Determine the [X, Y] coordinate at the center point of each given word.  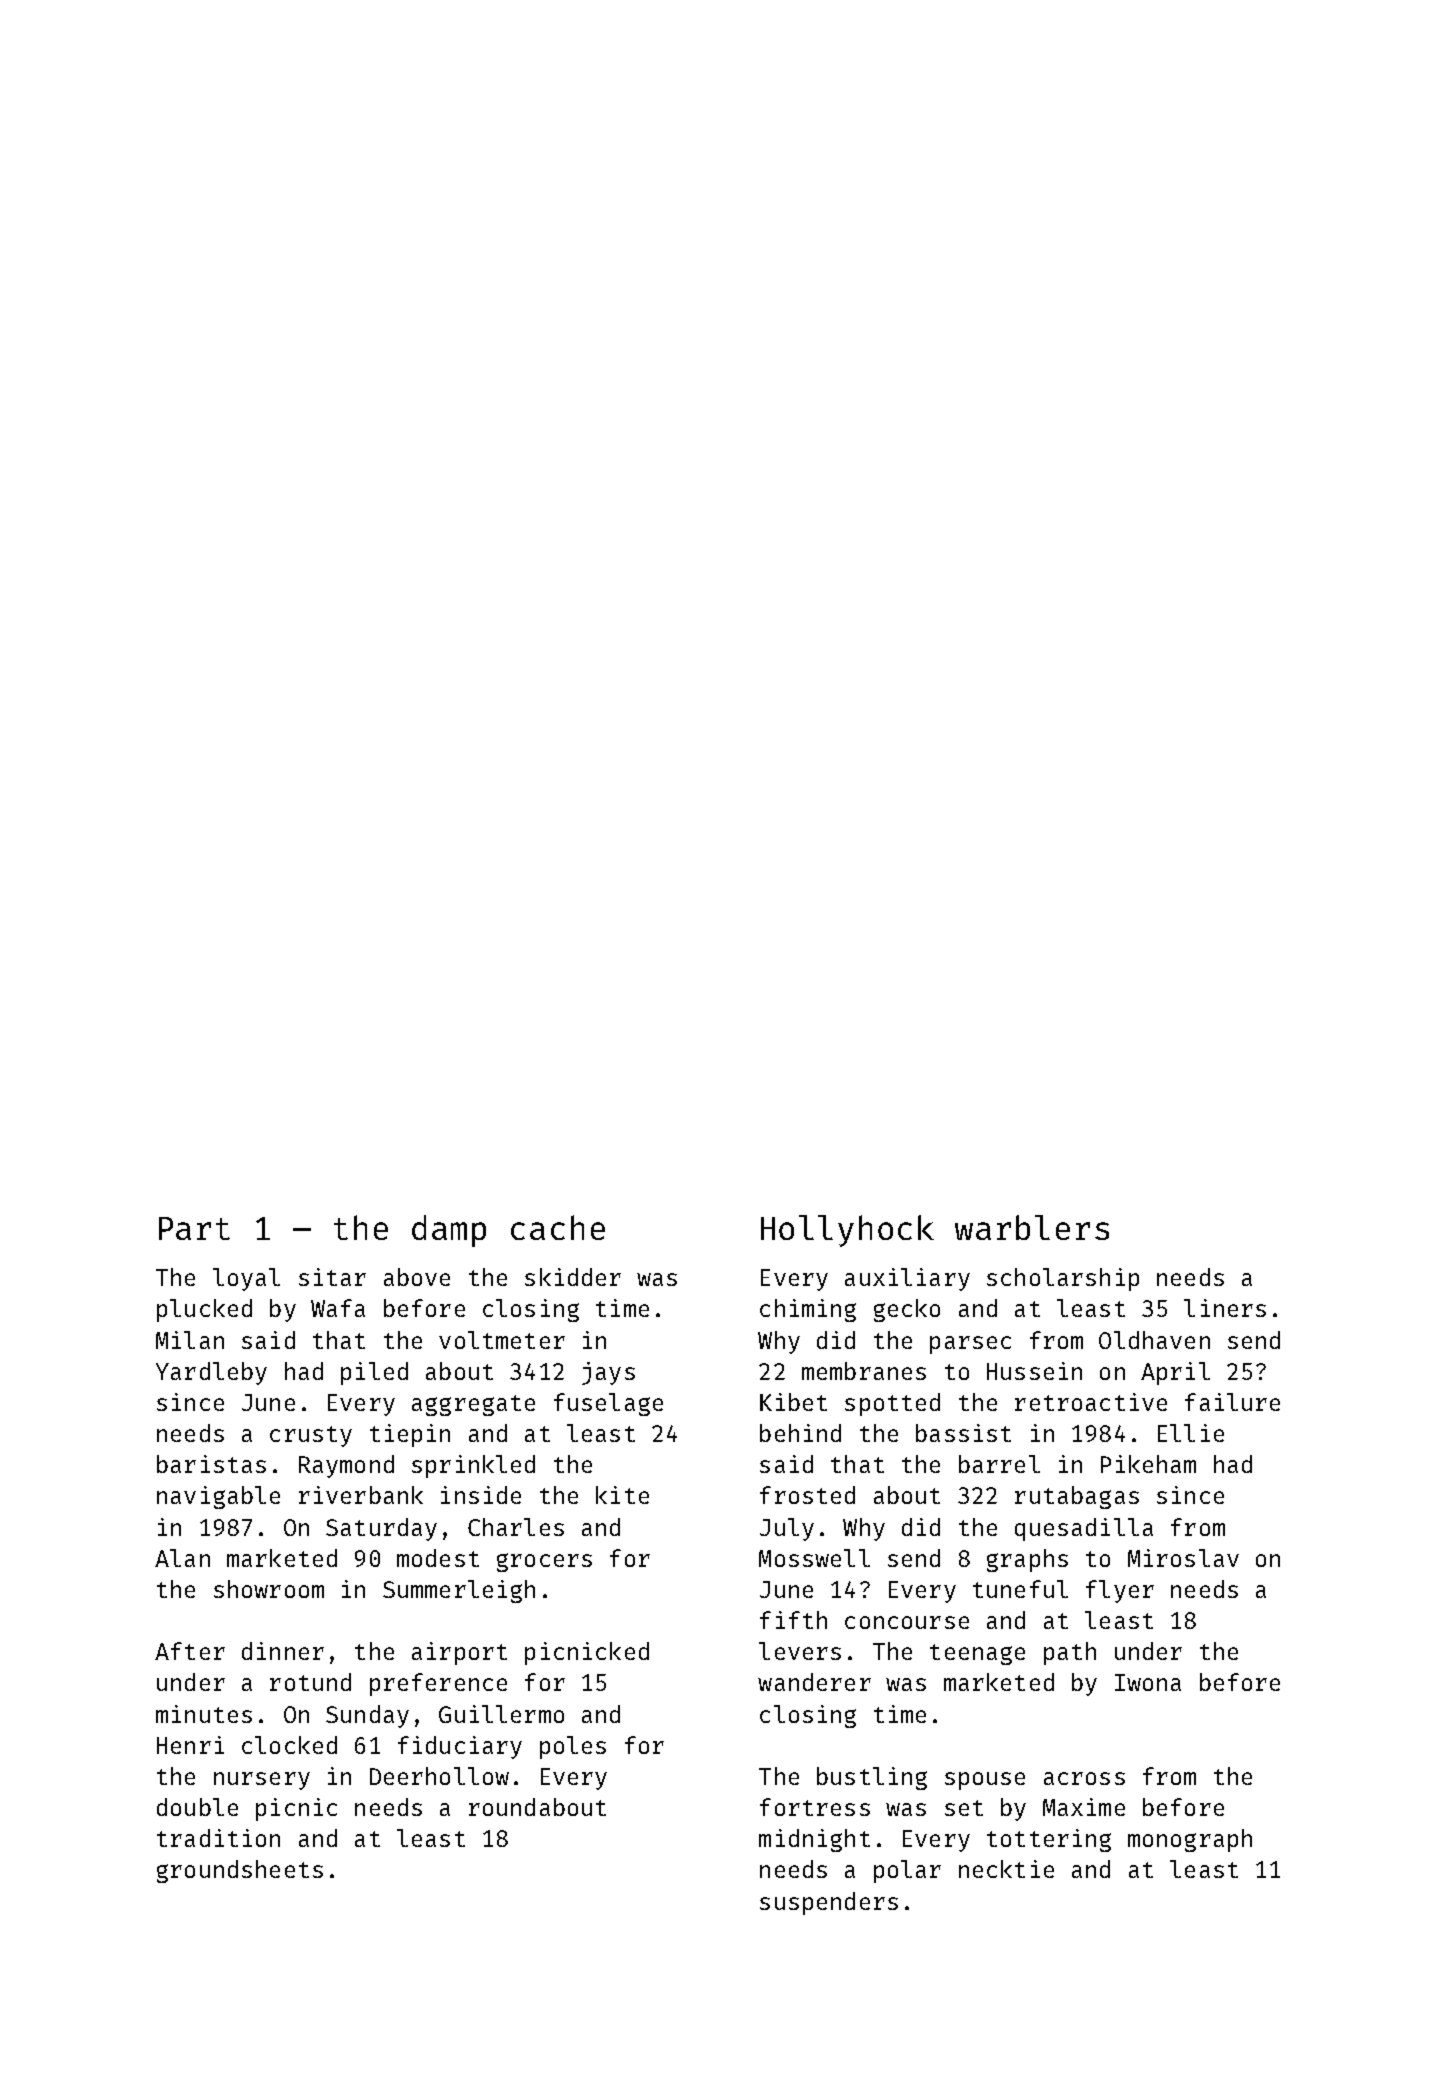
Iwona [1148, 1682]
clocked [289, 1745]
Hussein [1034, 1371]
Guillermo [501, 1714]
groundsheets [240, 1871]
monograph [1190, 1840]
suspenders [829, 1903]
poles [573, 1747]
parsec [970, 1345]
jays [608, 1373]
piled [374, 1373]
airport [459, 1653]
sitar [332, 1277]
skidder [573, 1277]
